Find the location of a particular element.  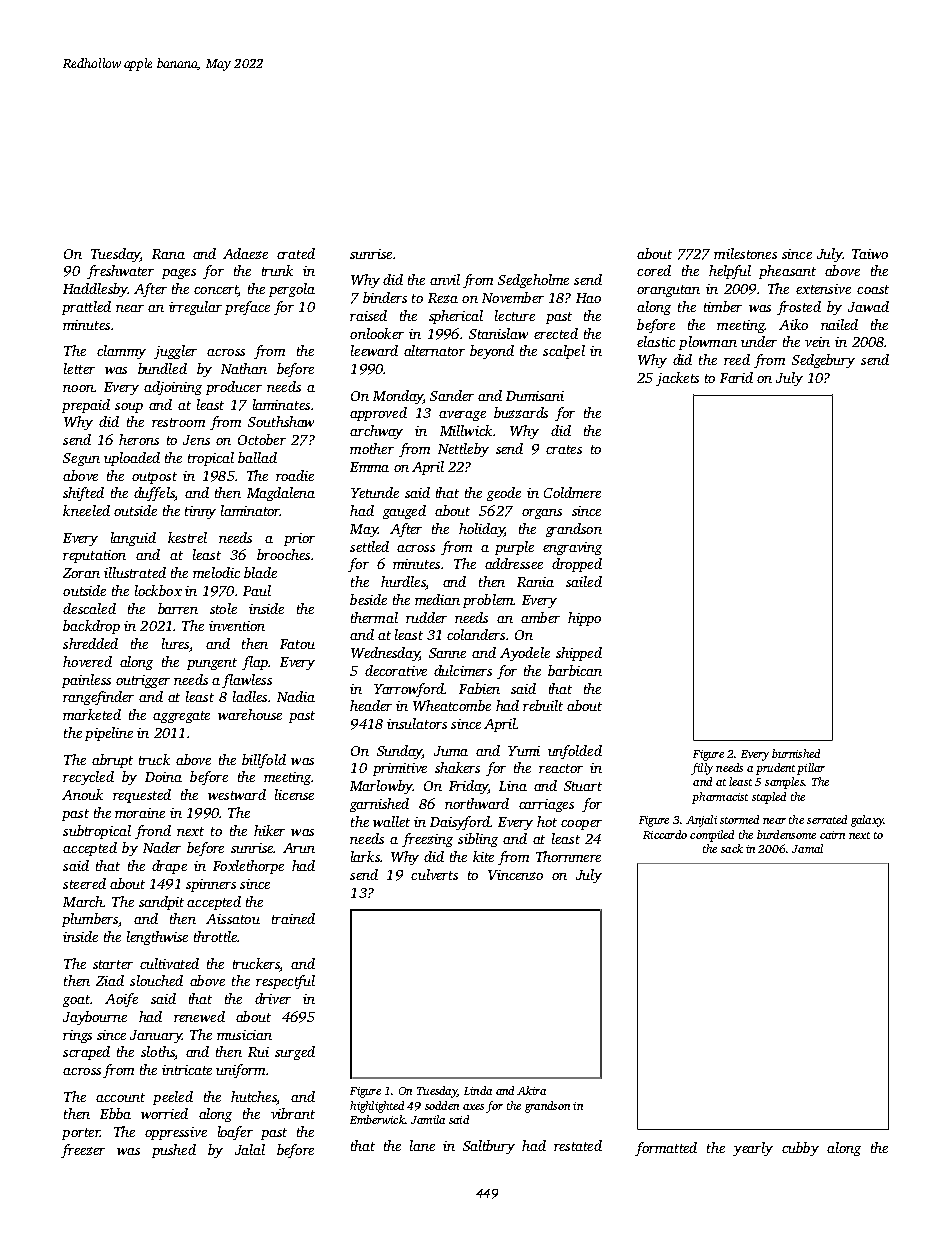

reed is located at coordinates (737, 359).
